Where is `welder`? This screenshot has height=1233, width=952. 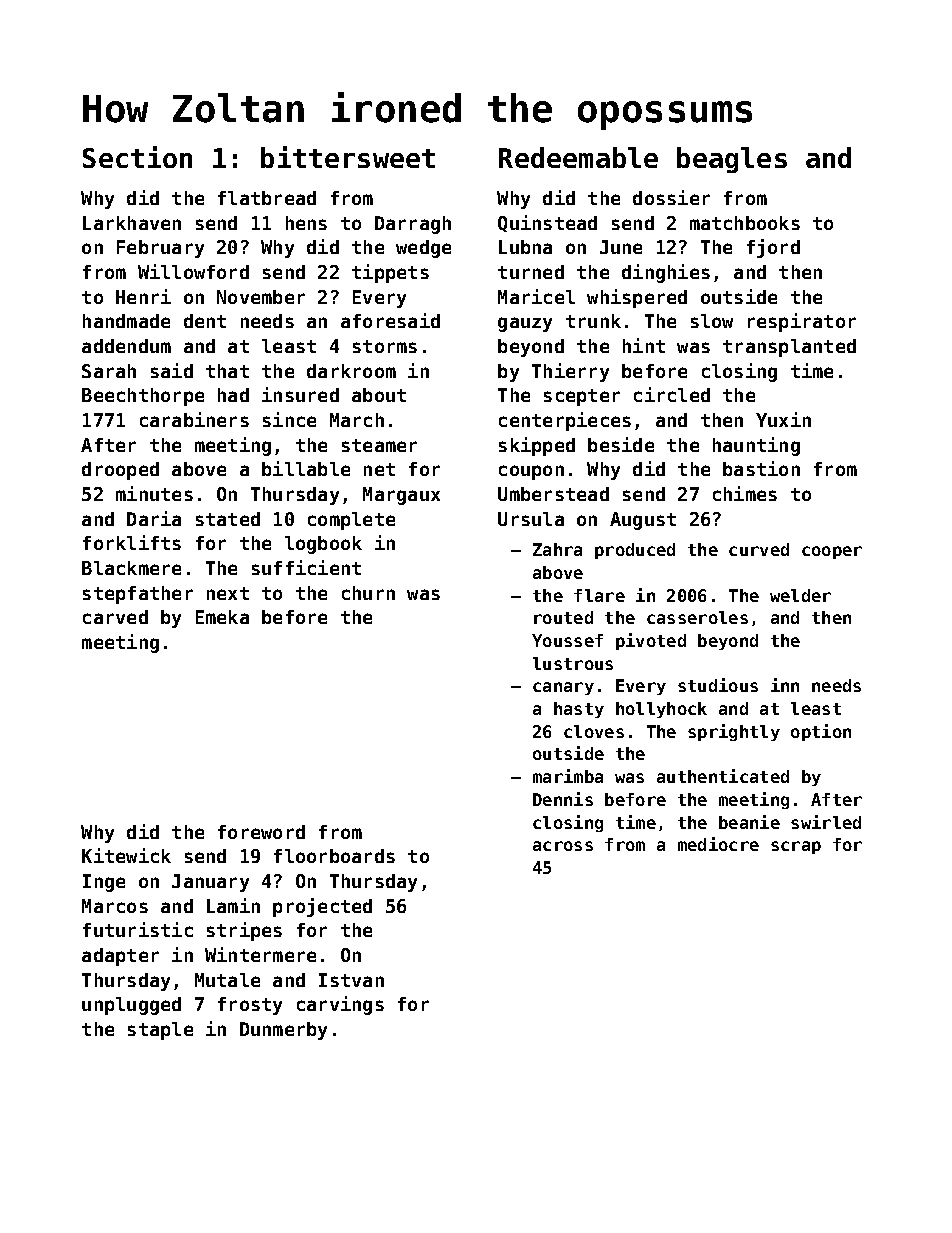
welder is located at coordinates (800, 595).
